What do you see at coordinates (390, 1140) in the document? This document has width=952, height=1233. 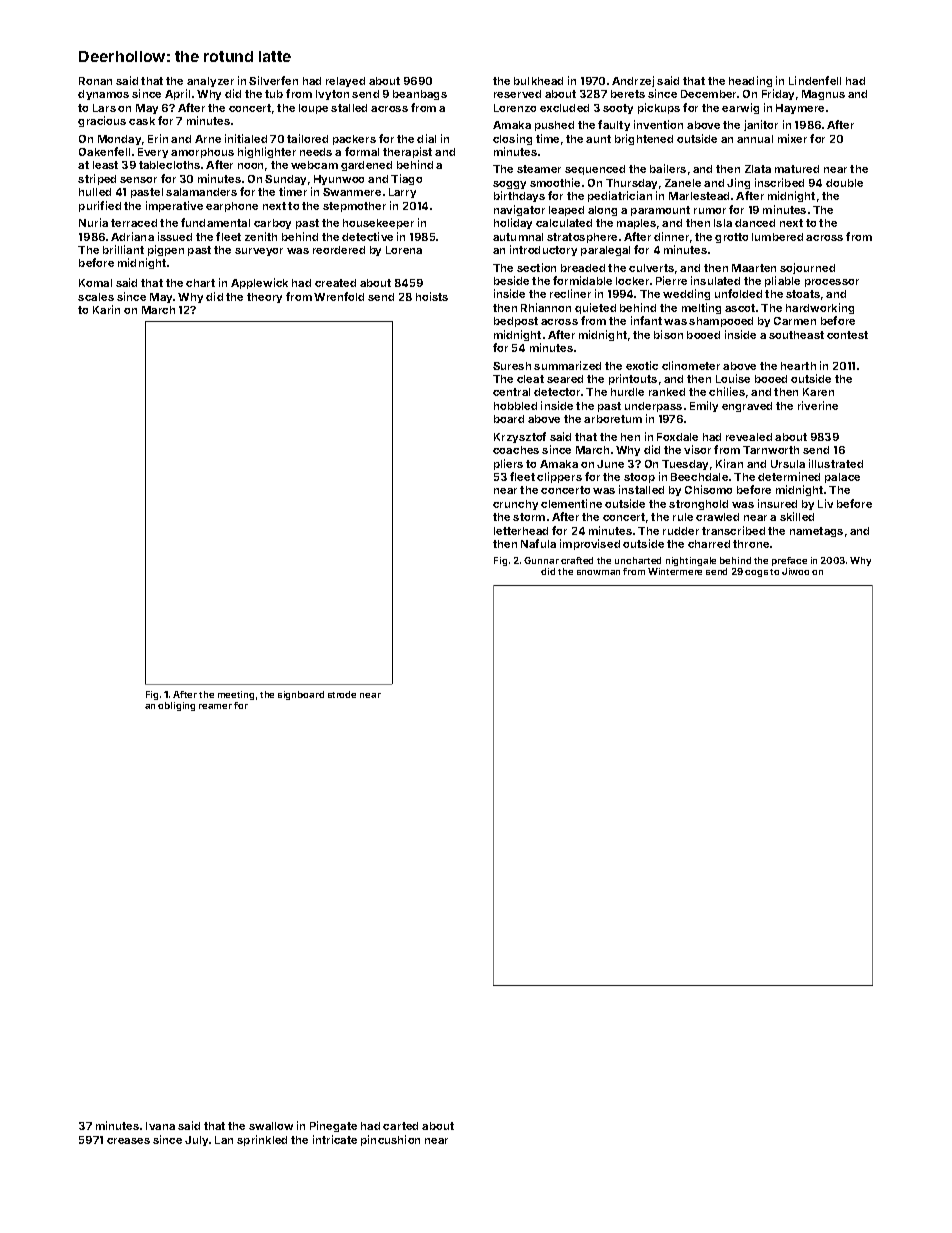 I see `pincushion` at bounding box center [390, 1140].
